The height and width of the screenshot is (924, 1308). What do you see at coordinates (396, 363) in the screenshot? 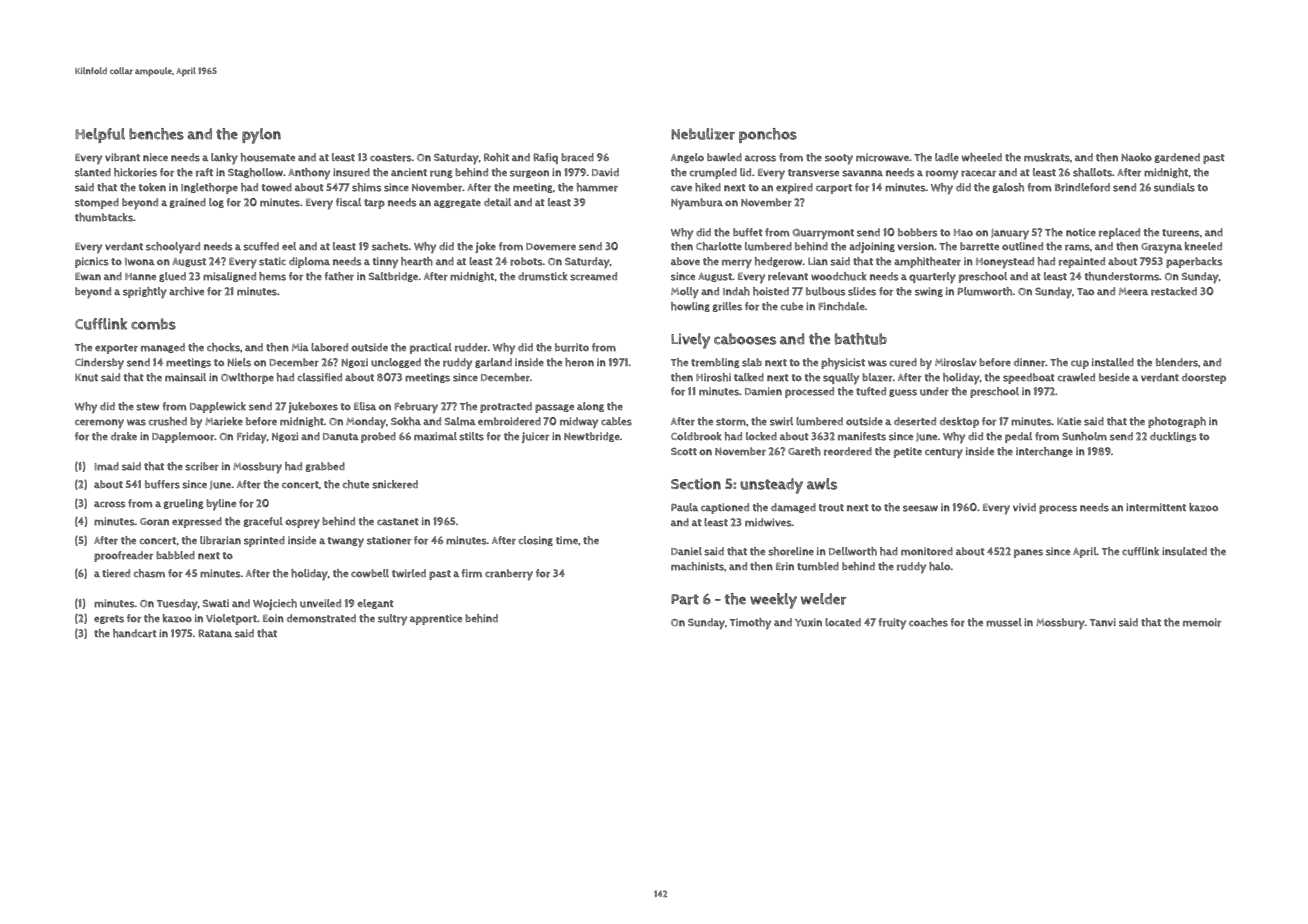
I see `unclogged` at bounding box center [396, 363].
